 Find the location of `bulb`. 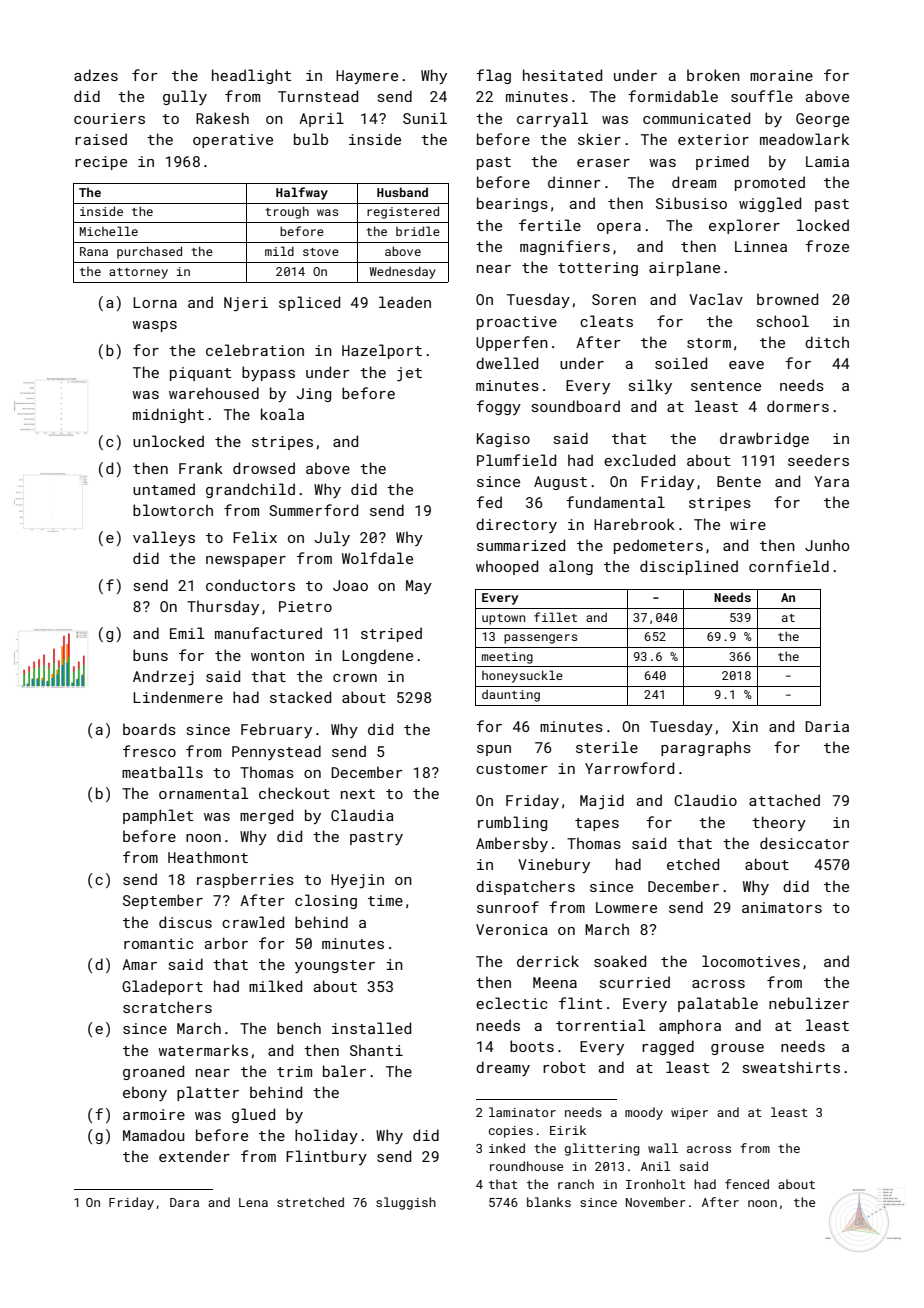

bulb is located at coordinates (311, 139).
